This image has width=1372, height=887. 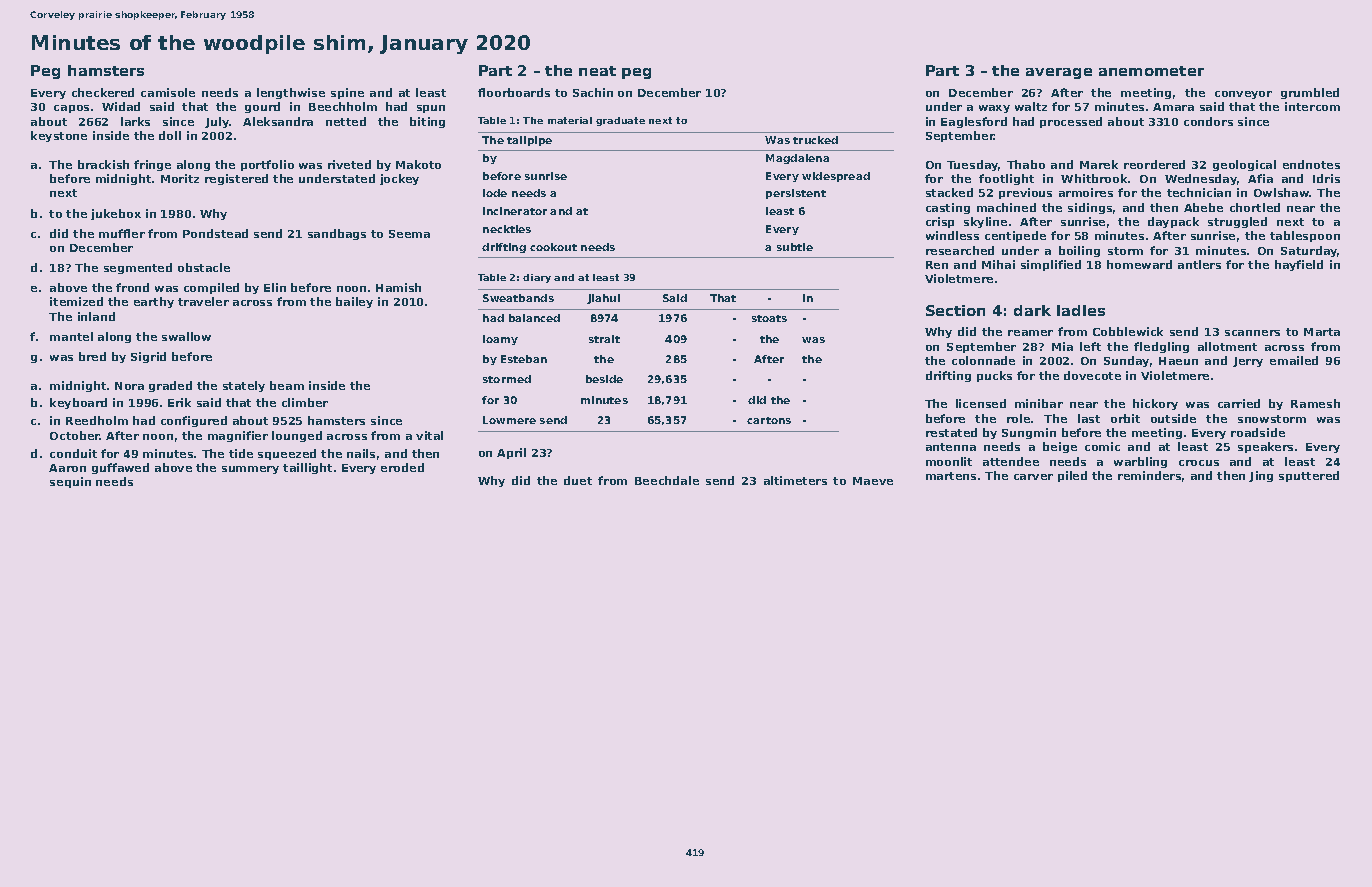 What do you see at coordinates (418, 164) in the image?
I see `Makoto` at bounding box center [418, 164].
